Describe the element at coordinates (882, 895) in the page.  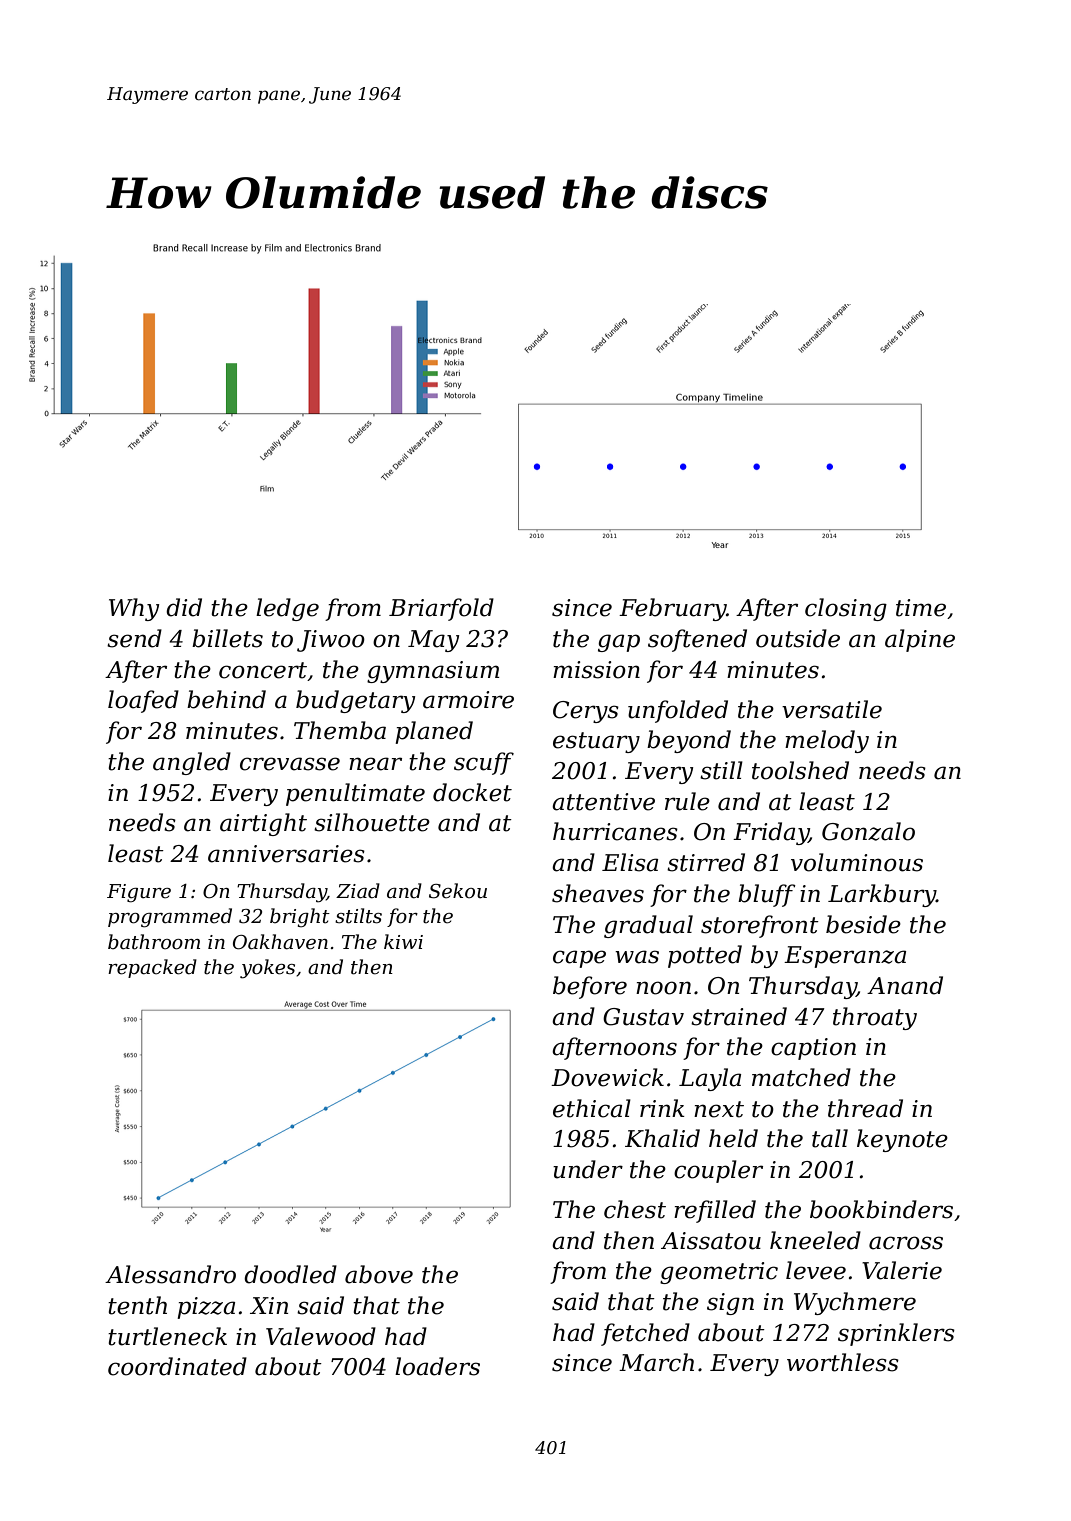
I see `Larkbury` at that location.
